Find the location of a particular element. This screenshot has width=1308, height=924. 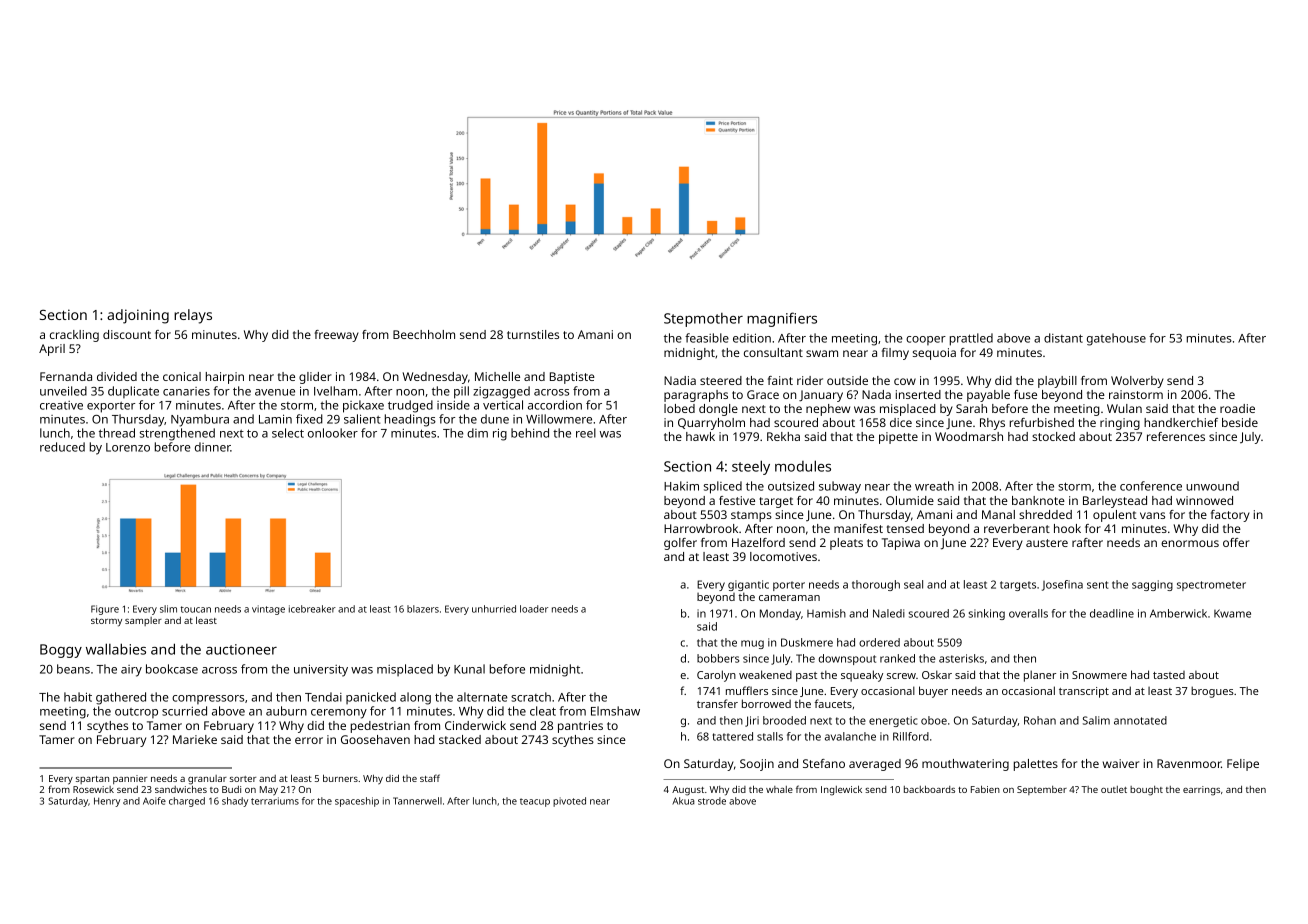

stocked is located at coordinates (1053, 436).
